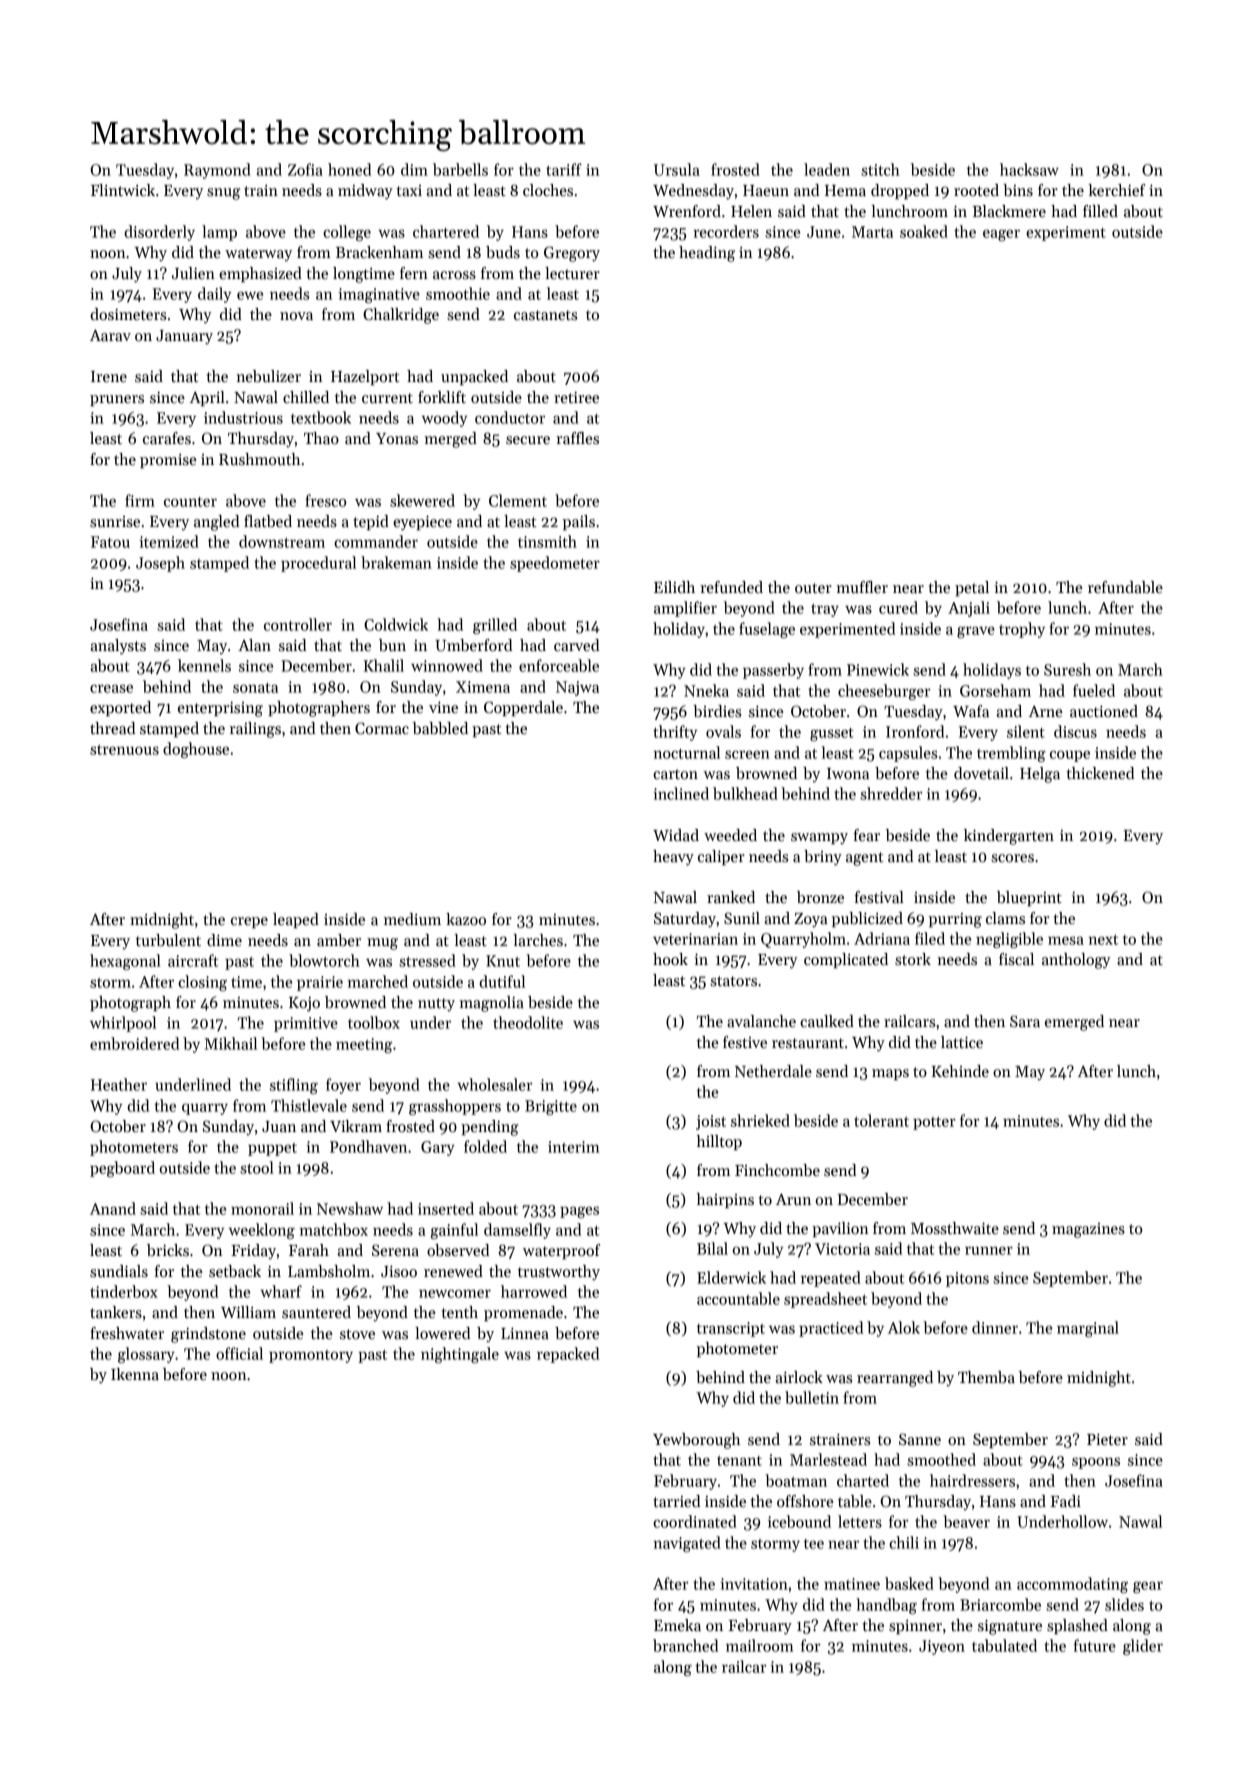 The height and width of the screenshot is (1772, 1253). Describe the element at coordinates (739, 1461) in the screenshot. I see `tenant` at that location.
